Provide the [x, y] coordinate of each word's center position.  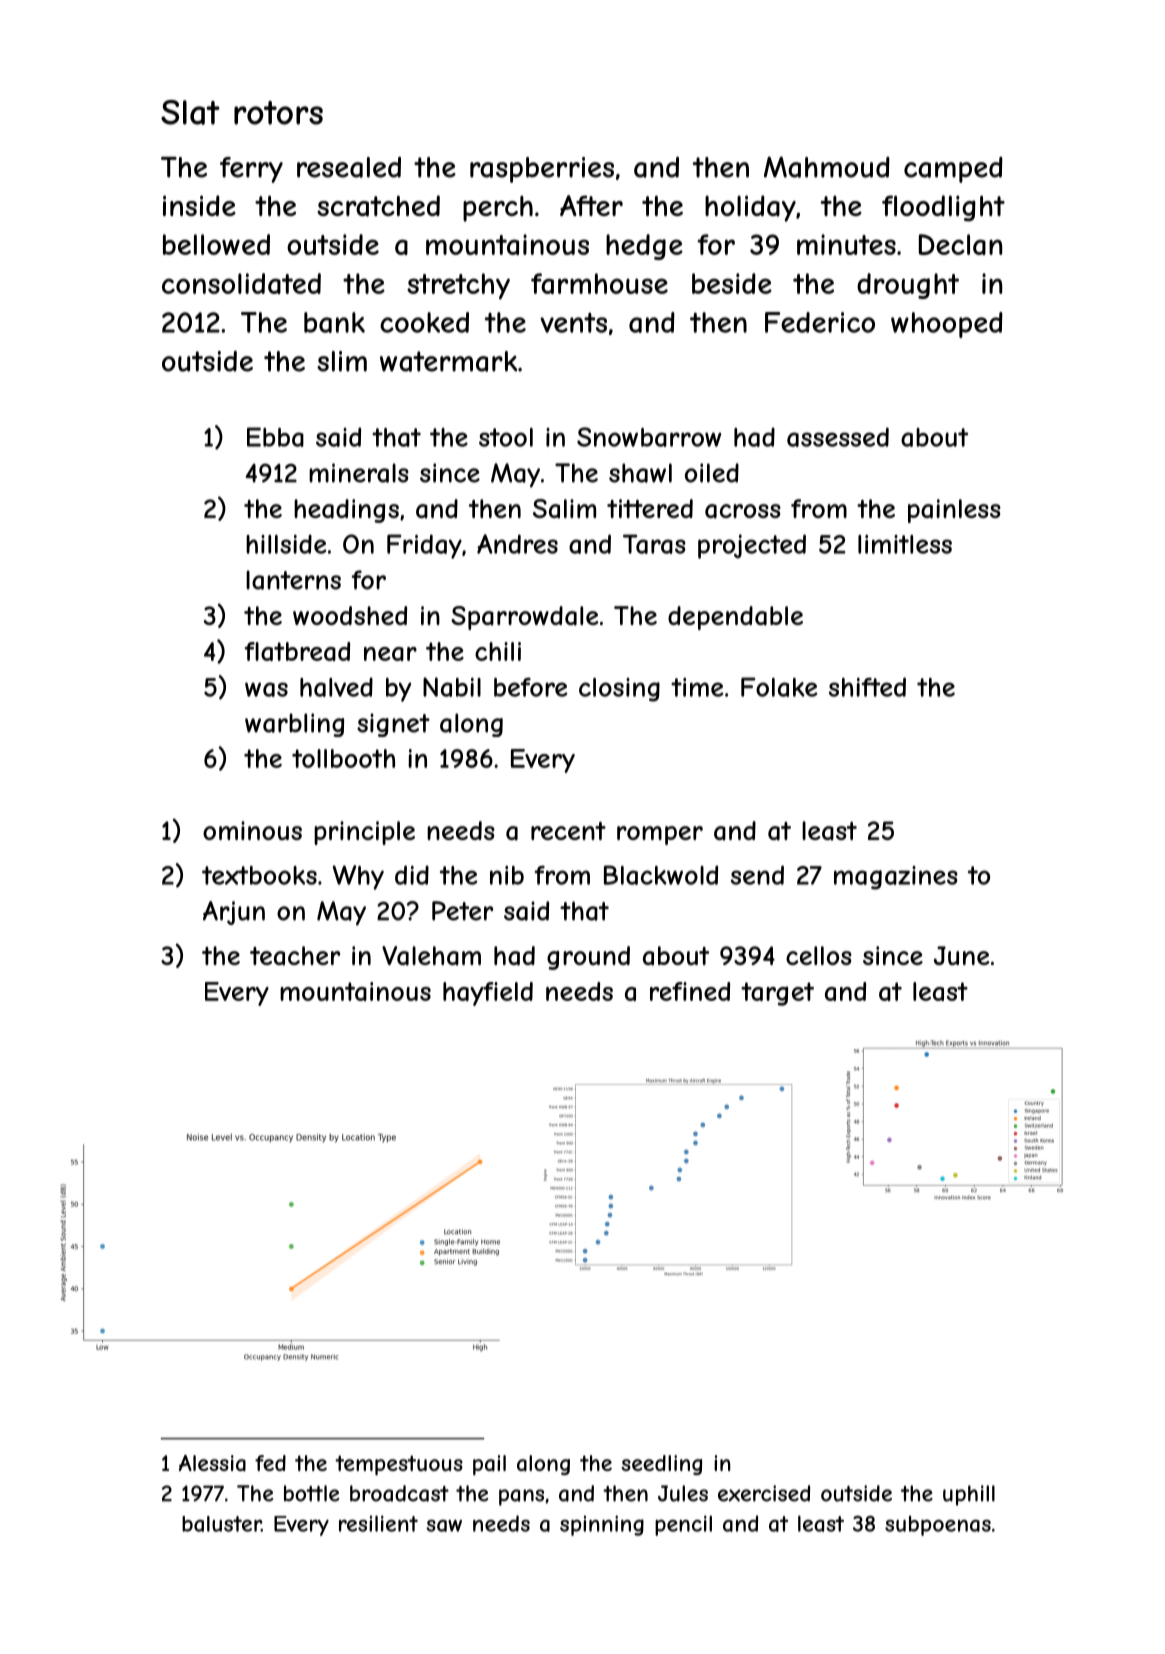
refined [690, 991]
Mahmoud [827, 167]
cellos [819, 955]
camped [953, 170]
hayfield [488, 994]
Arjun [234, 913]
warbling [294, 725]
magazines [896, 878]
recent [568, 831]
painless [954, 511]
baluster [221, 1524]
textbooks [259, 875]
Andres [517, 544]
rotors [278, 113]
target [777, 994]
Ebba [275, 437]
